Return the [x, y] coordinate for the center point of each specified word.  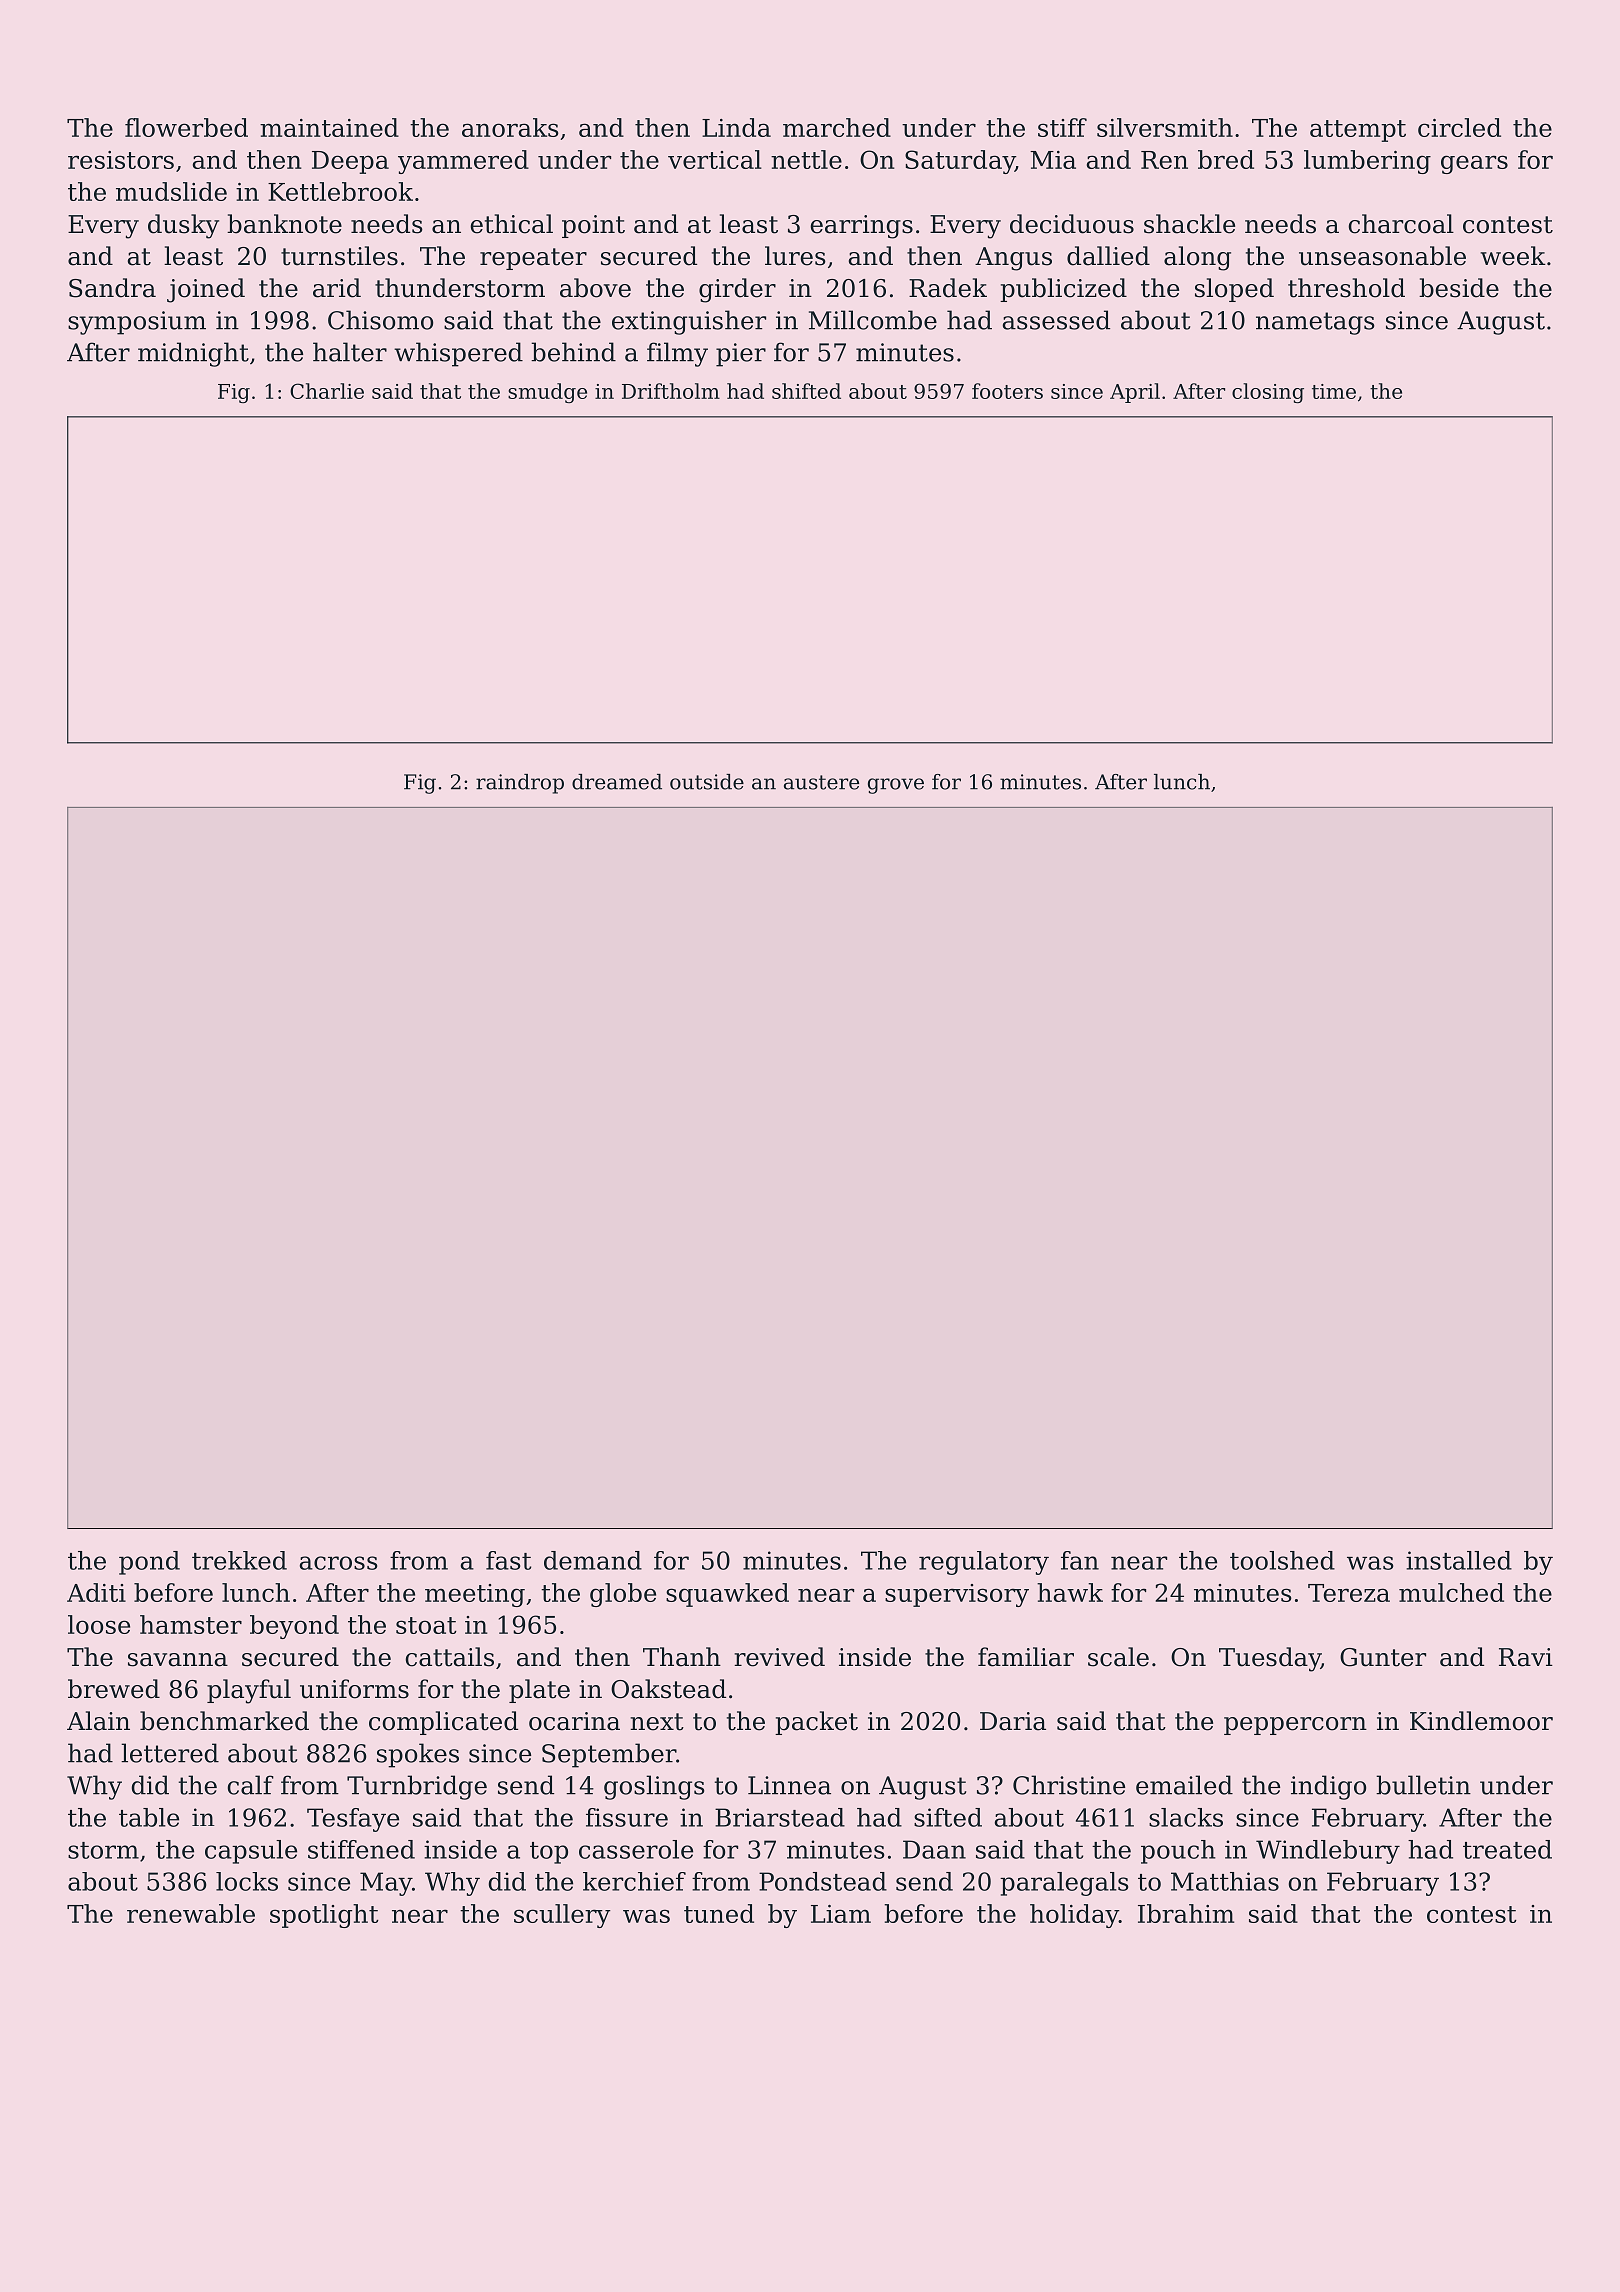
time [1334, 391]
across [338, 1563]
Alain [98, 1721]
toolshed [1282, 1560]
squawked [727, 1595]
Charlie [327, 391]
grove [896, 786]
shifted [806, 391]
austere [821, 782]
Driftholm [671, 391]
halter [350, 352]
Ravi [1526, 1657]
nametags [1315, 323]
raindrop [520, 784]
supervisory [957, 1595]
